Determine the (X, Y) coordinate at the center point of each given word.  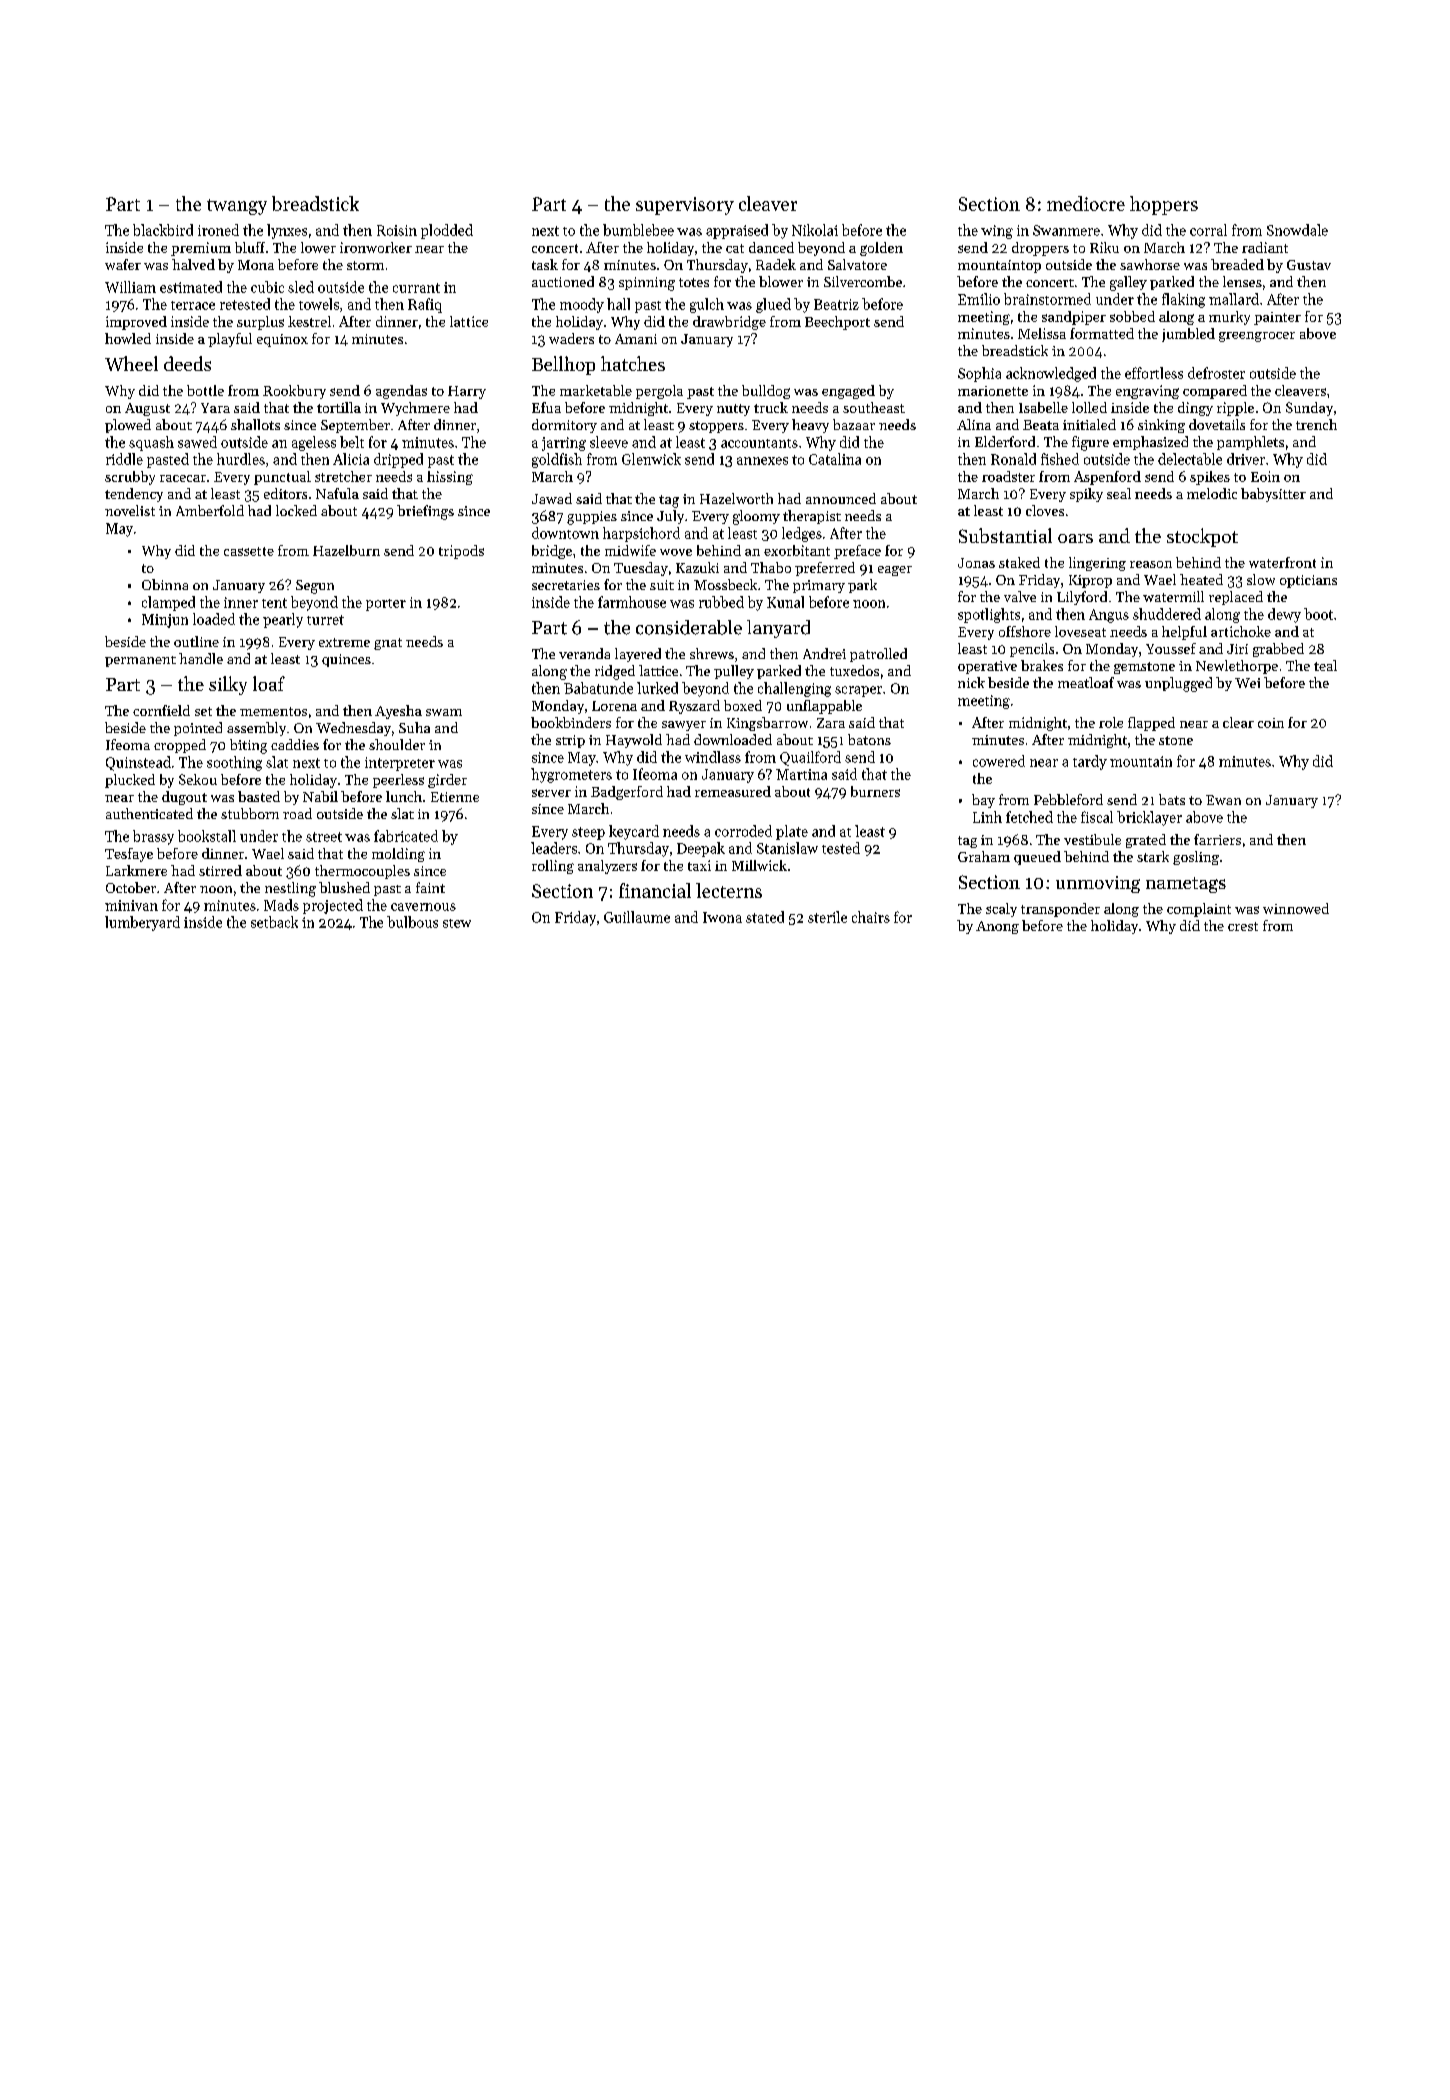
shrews (712, 653)
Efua (546, 407)
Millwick (759, 865)
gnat (388, 644)
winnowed (1296, 908)
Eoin (1265, 476)
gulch (707, 305)
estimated (191, 287)
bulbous (412, 922)
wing (997, 232)
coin (1271, 723)
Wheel (131, 363)
